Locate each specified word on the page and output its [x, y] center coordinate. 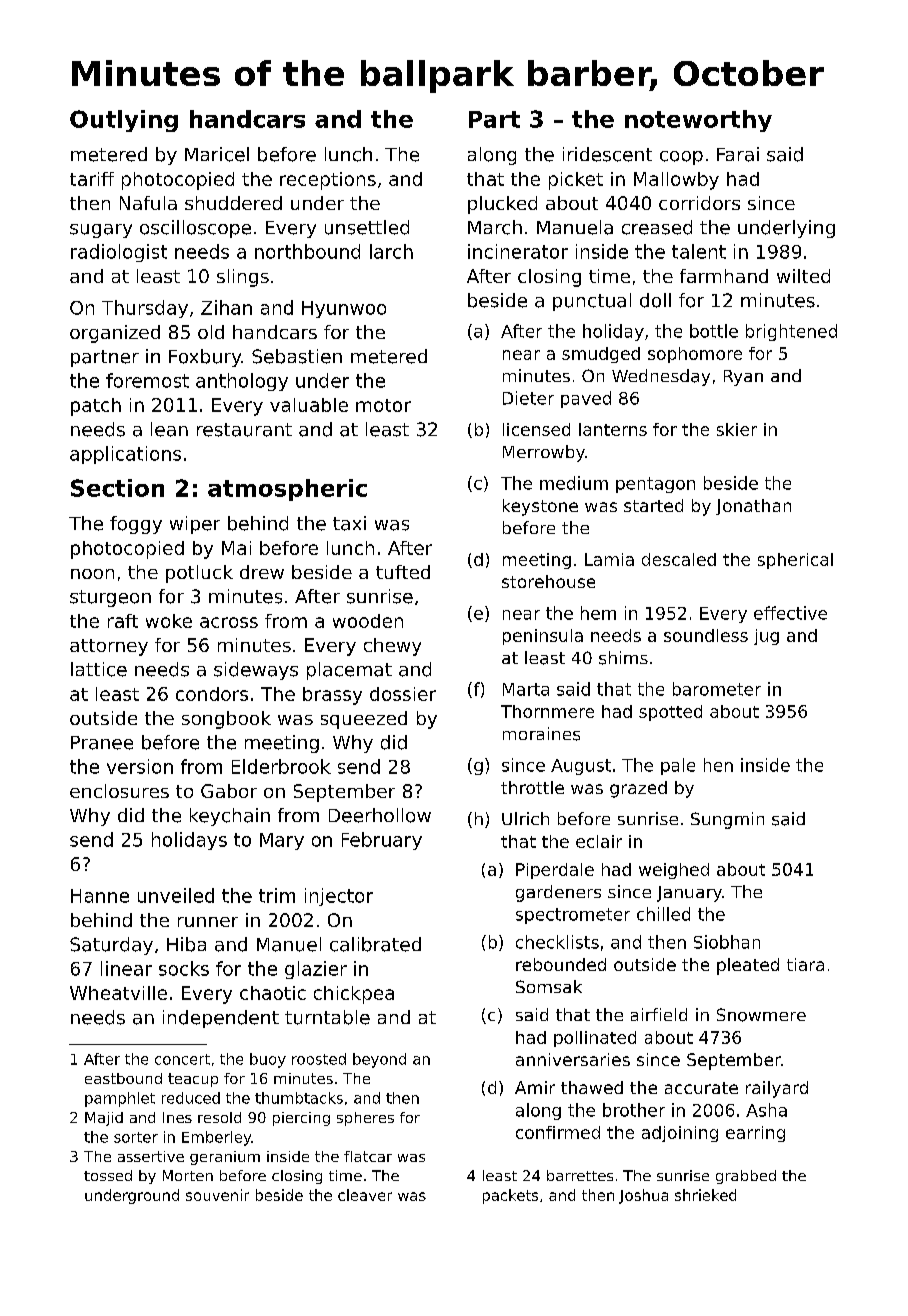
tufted [403, 572]
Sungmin [727, 820]
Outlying [124, 121]
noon [92, 574]
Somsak [549, 986]
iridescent [607, 154]
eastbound [123, 1078]
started [653, 505]
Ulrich [525, 818]
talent [699, 251]
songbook [226, 720]
